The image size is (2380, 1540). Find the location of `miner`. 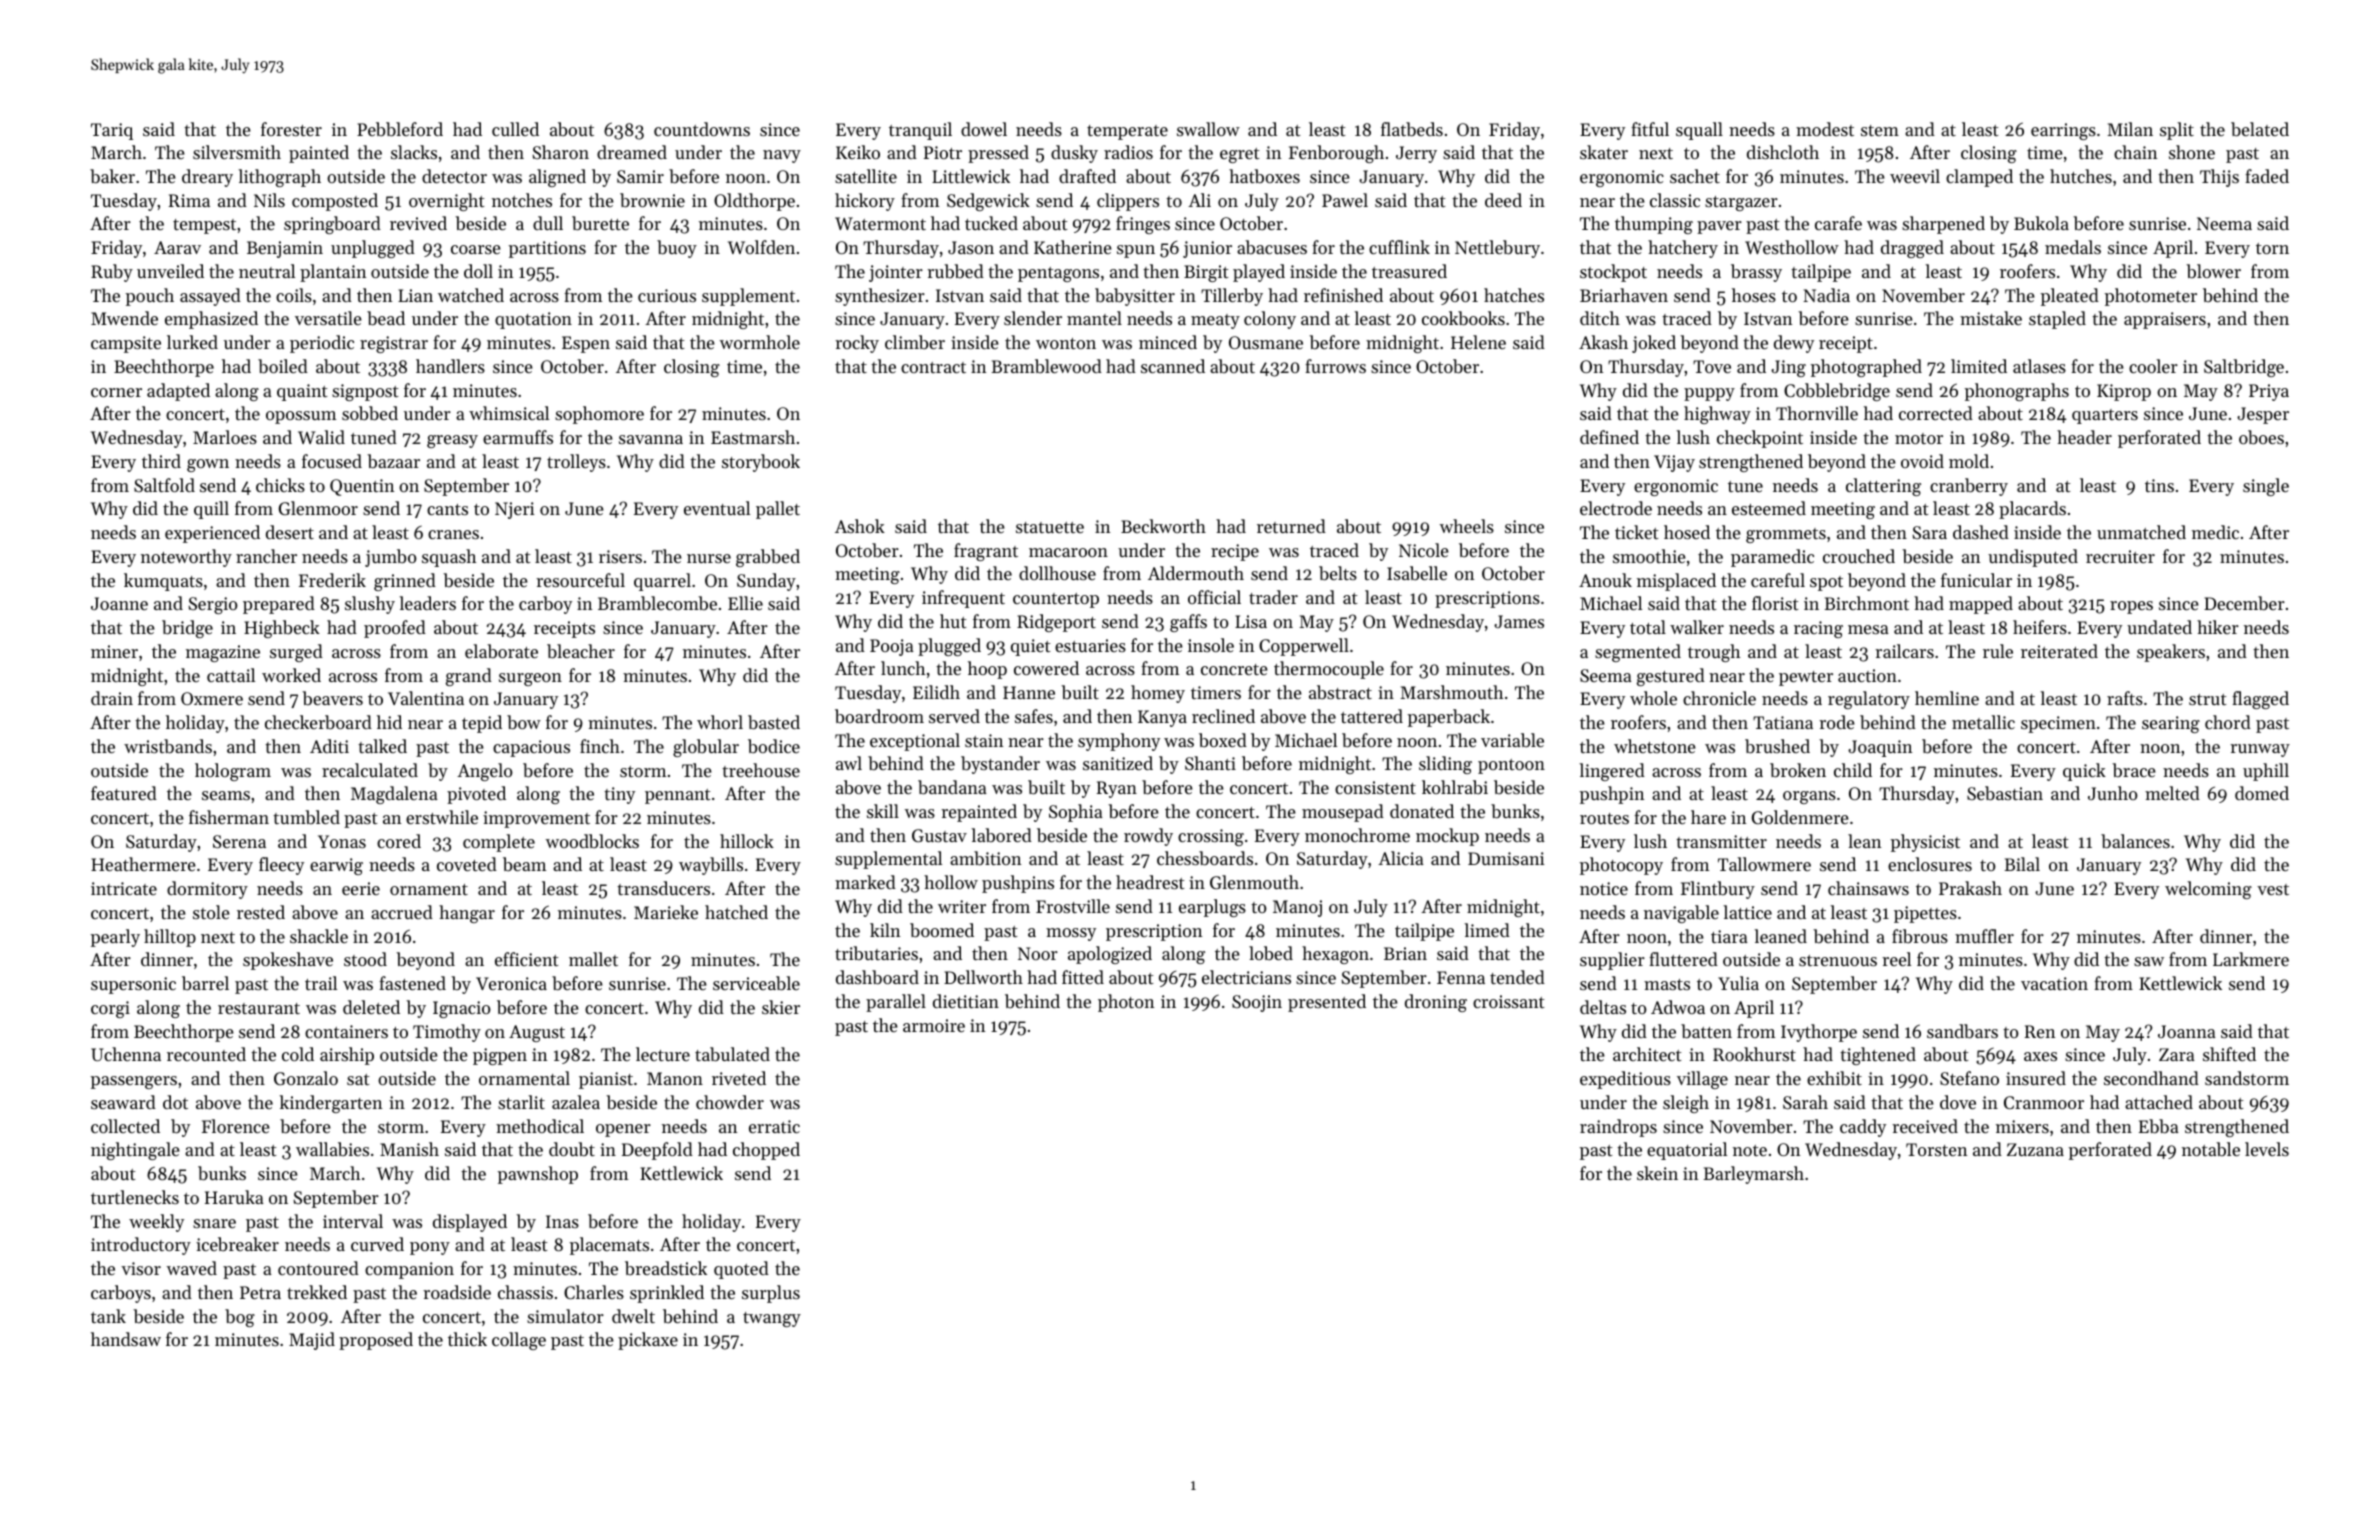

miner is located at coordinates (114, 651).
